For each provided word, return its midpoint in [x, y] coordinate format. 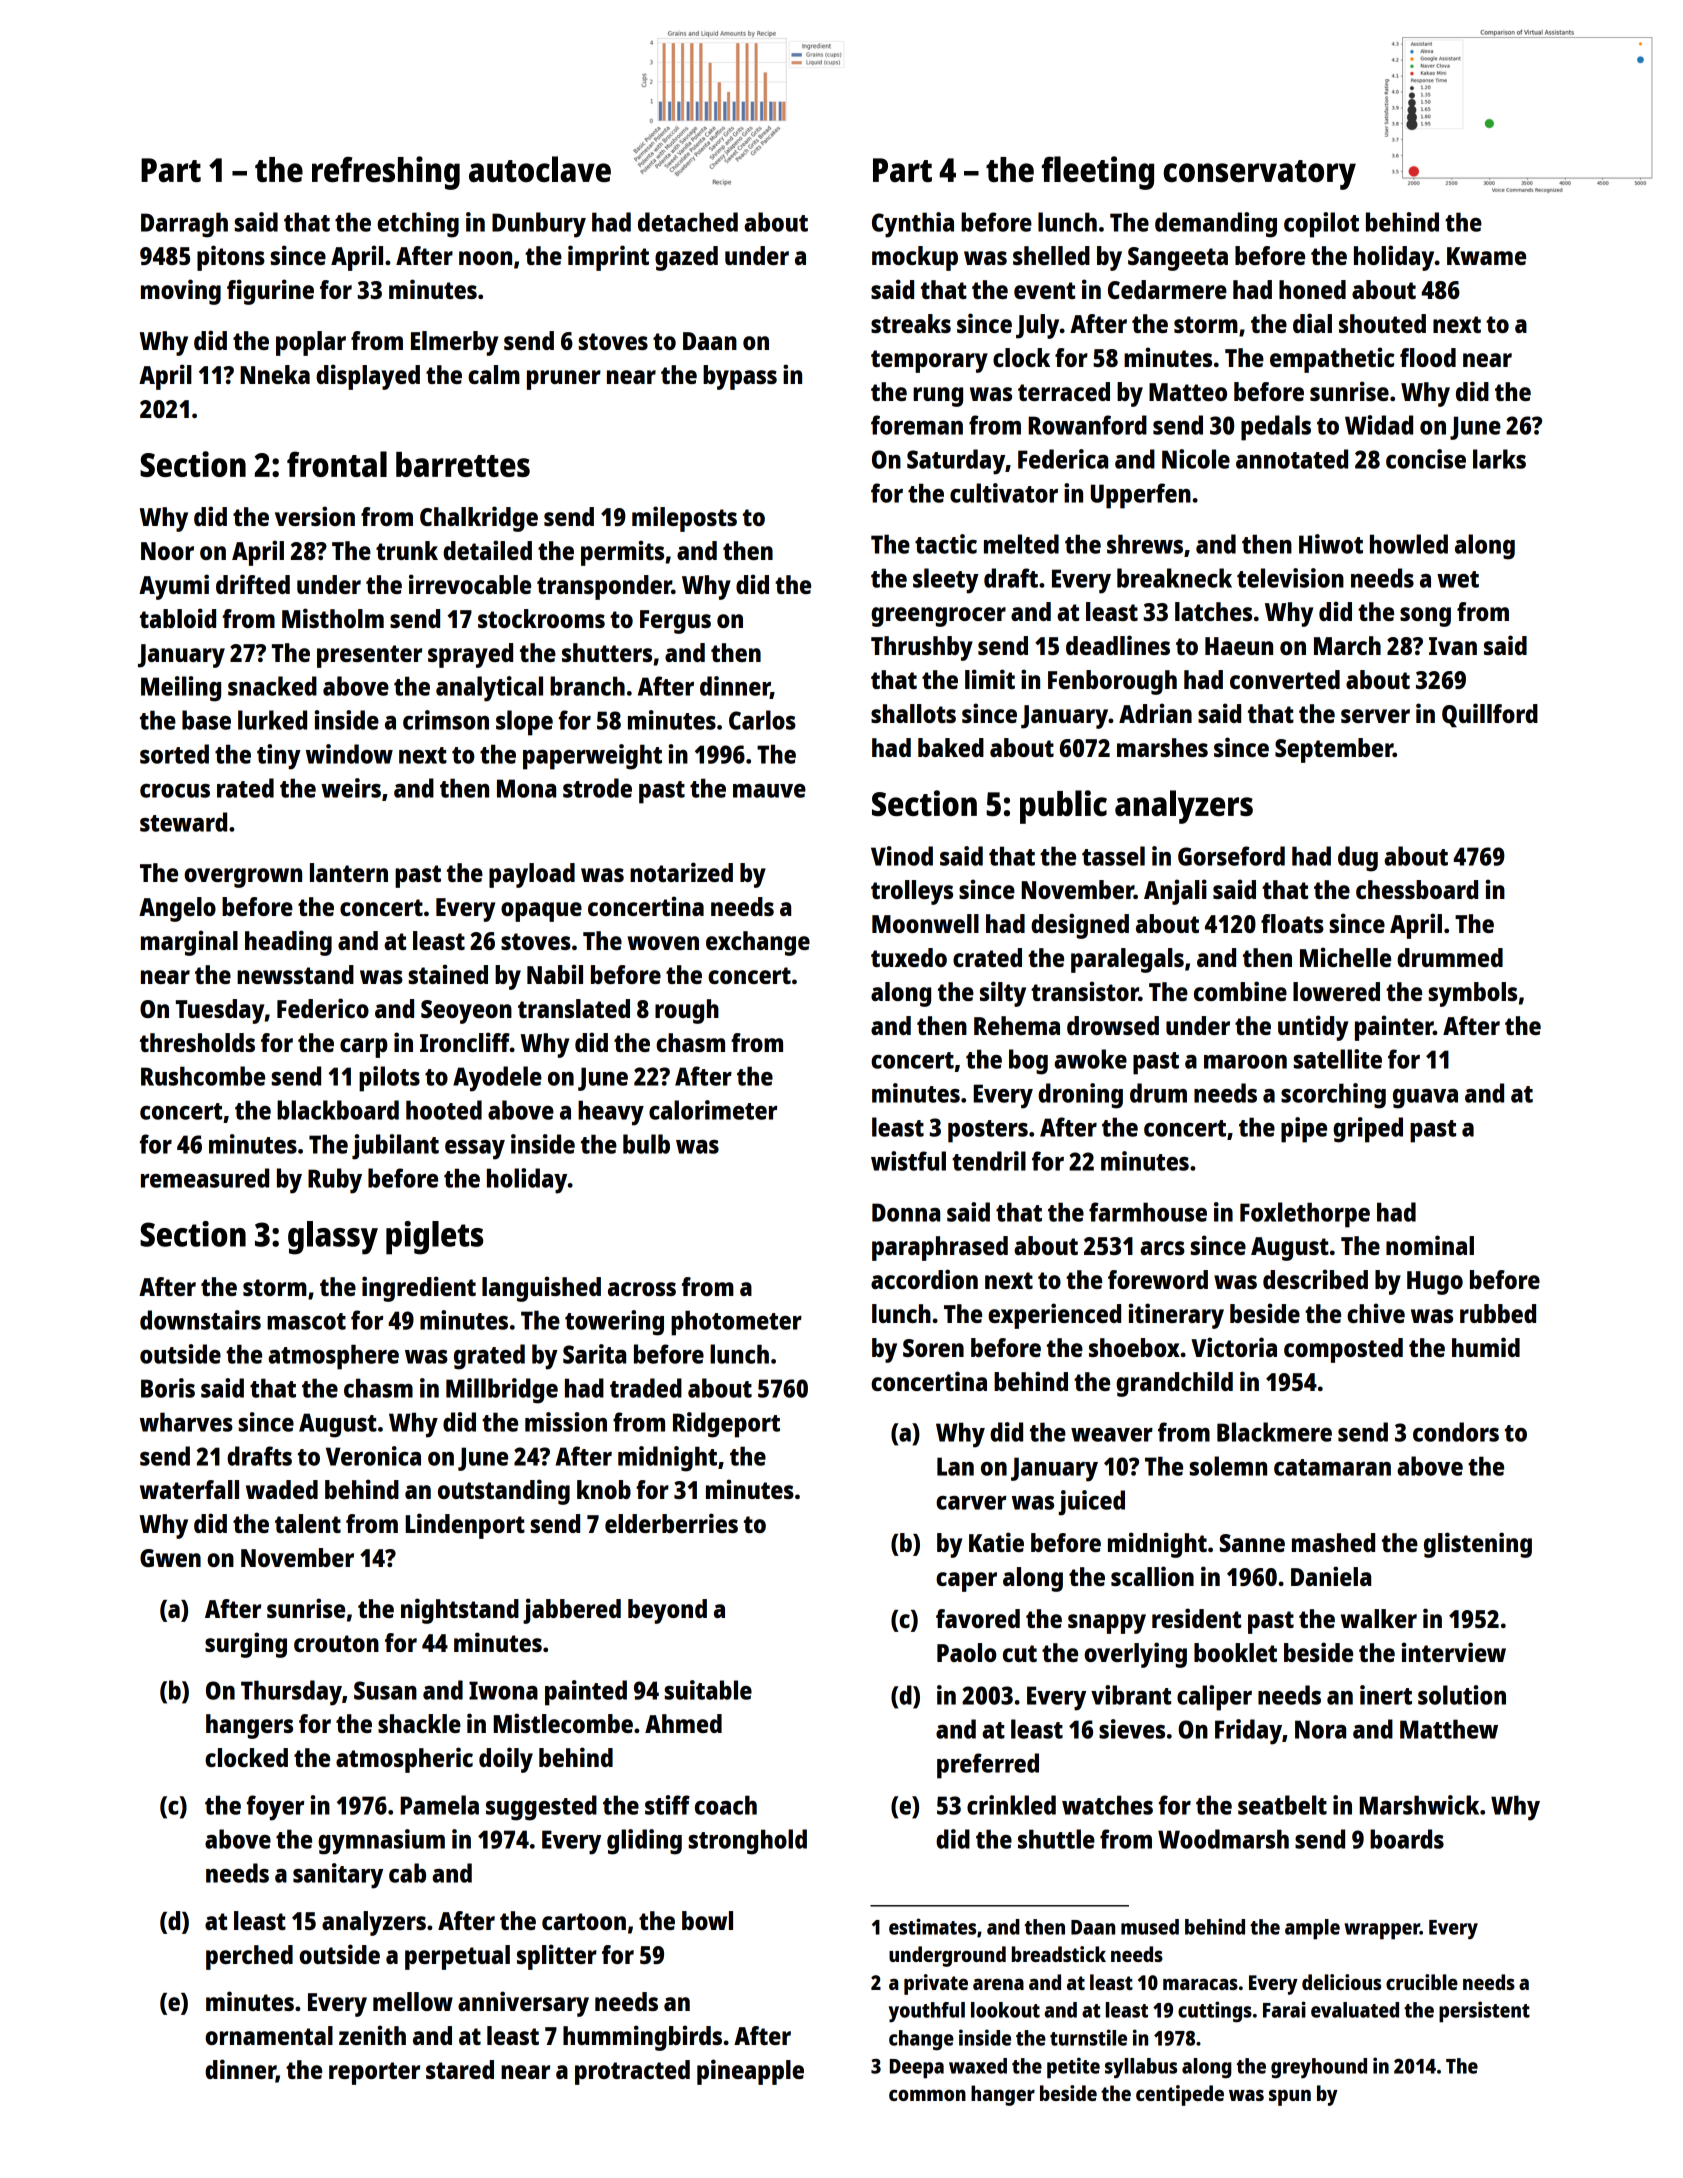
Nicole [1196, 459]
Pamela [439, 1805]
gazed [686, 258]
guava [1425, 1099]
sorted [174, 754]
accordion [924, 1279]
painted [586, 1693]
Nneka [275, 374]
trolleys [912, 892]
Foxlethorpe [1305, 1215]
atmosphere [333, 1357]
